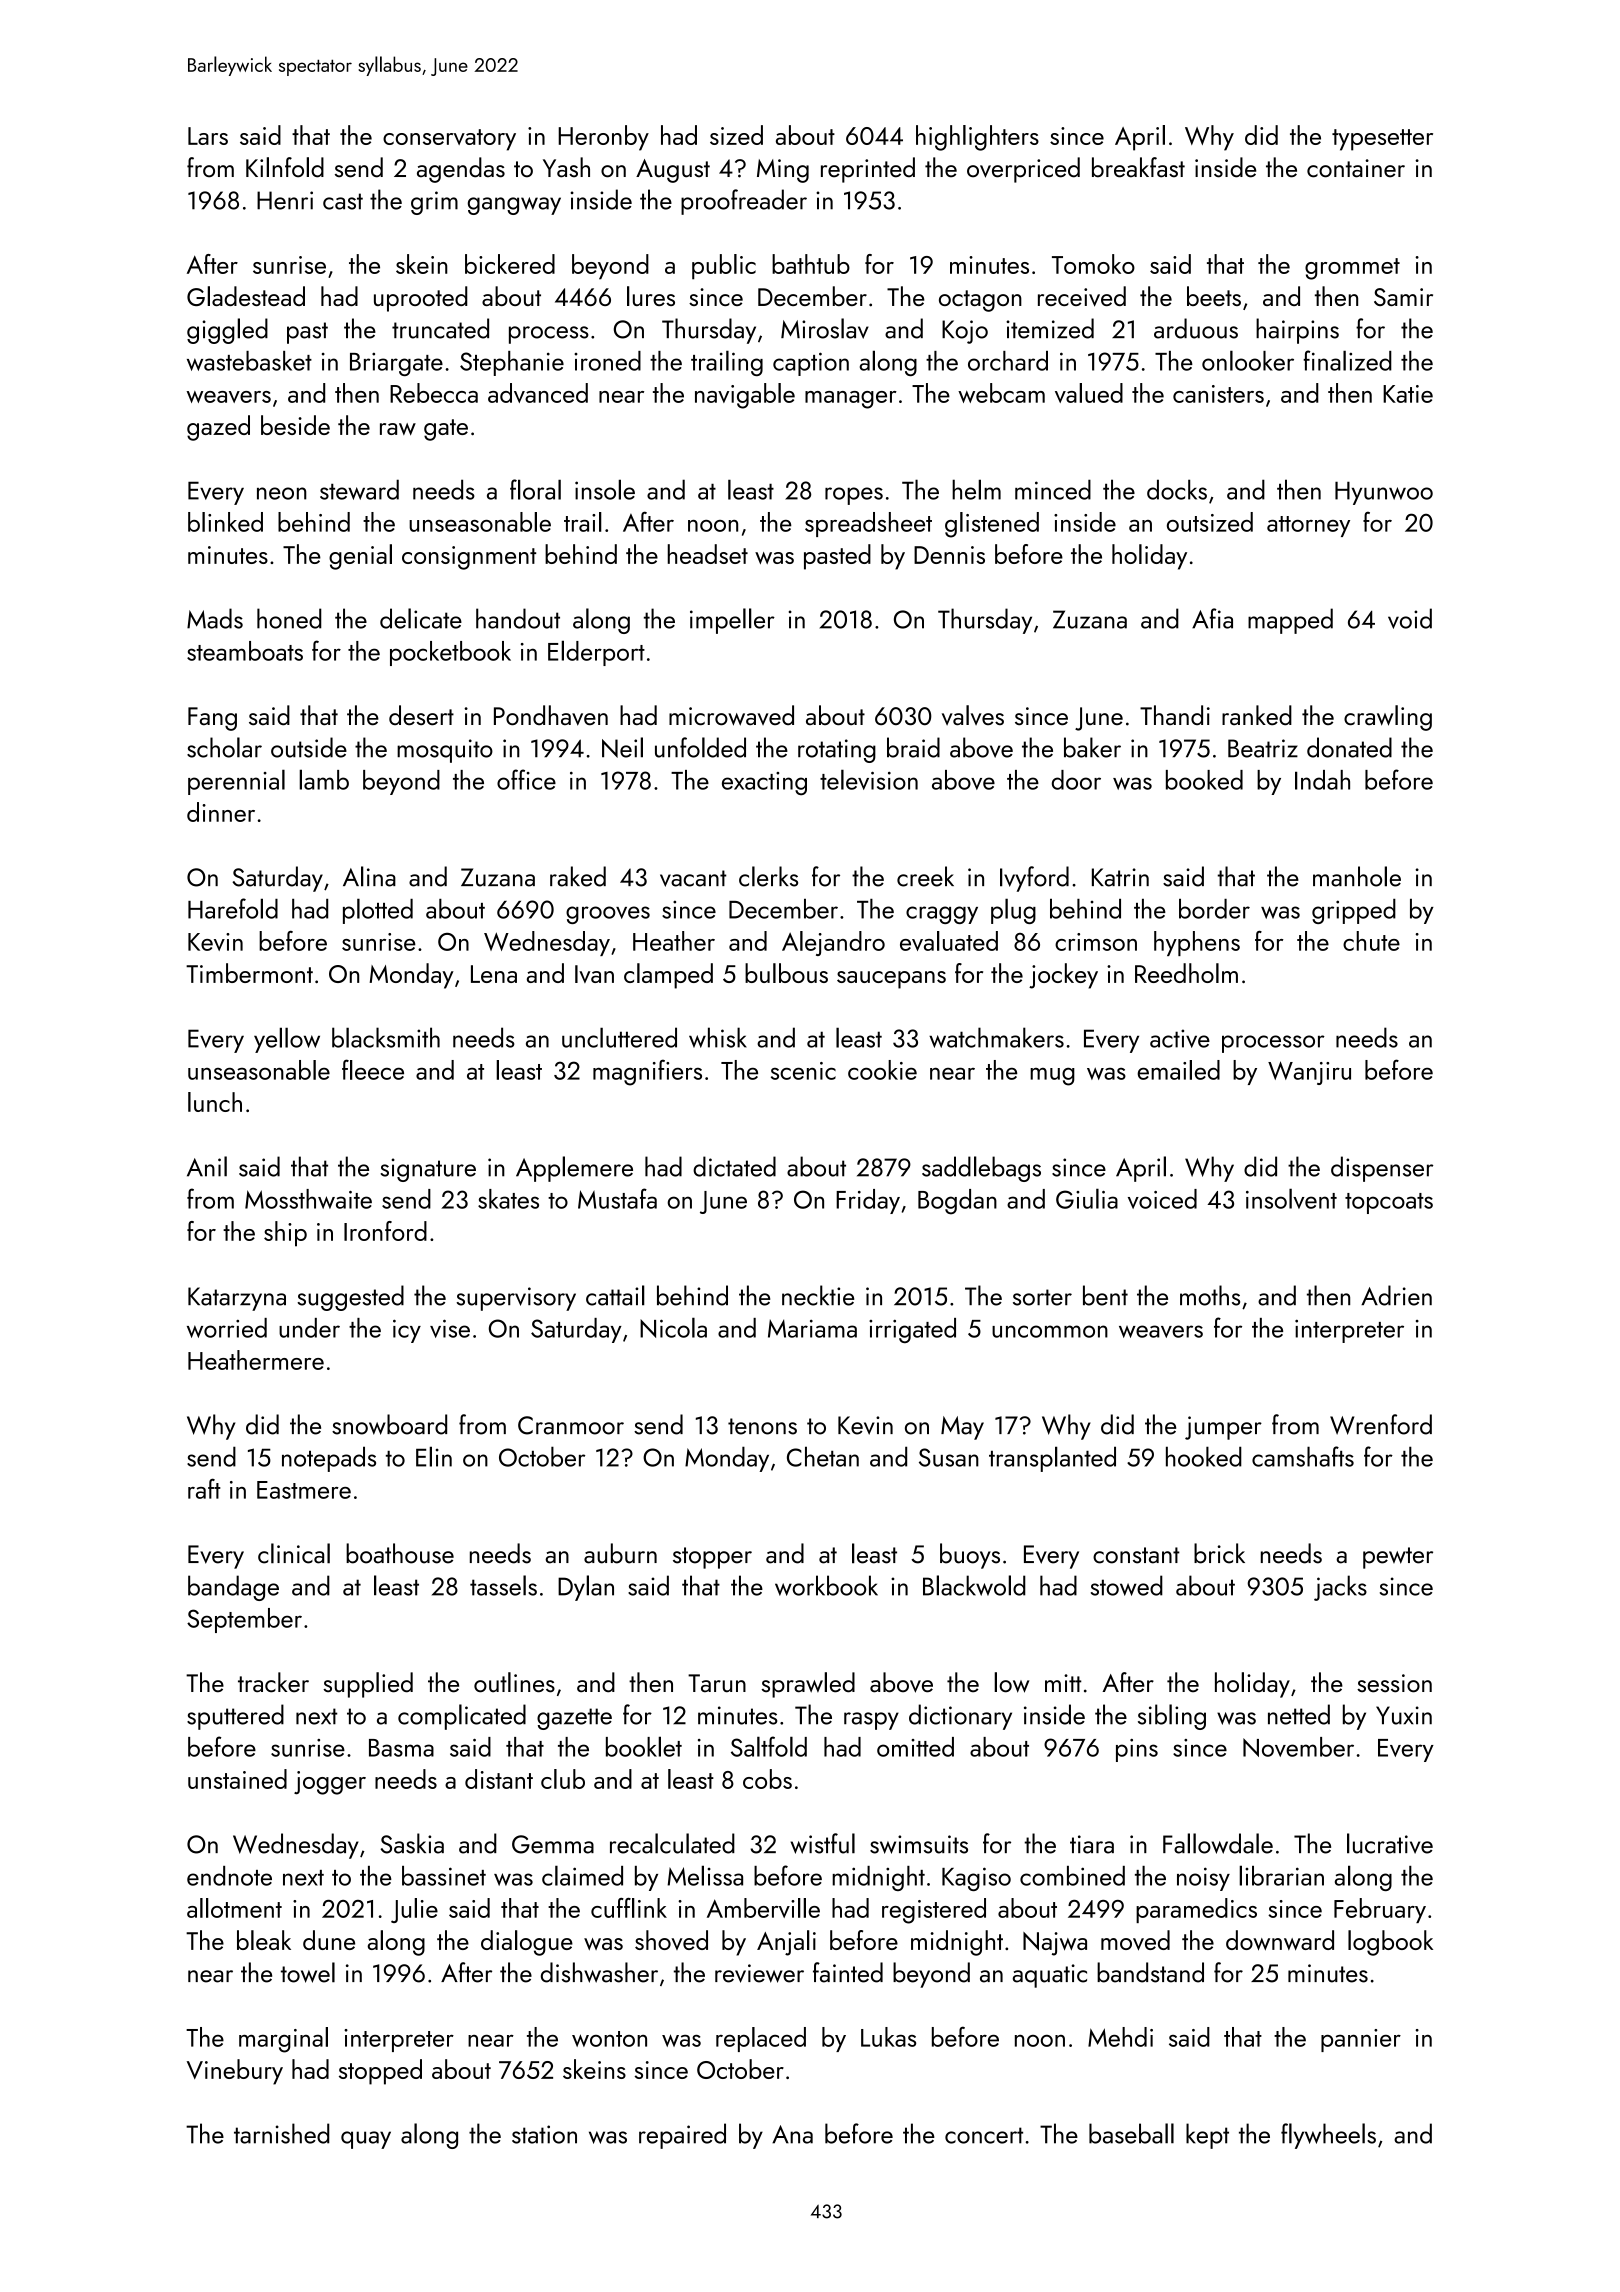 This page has width=1620, height=2292. Describe the element at coordinates (574, 1169) in the page. I see `Applemere` at that location.
